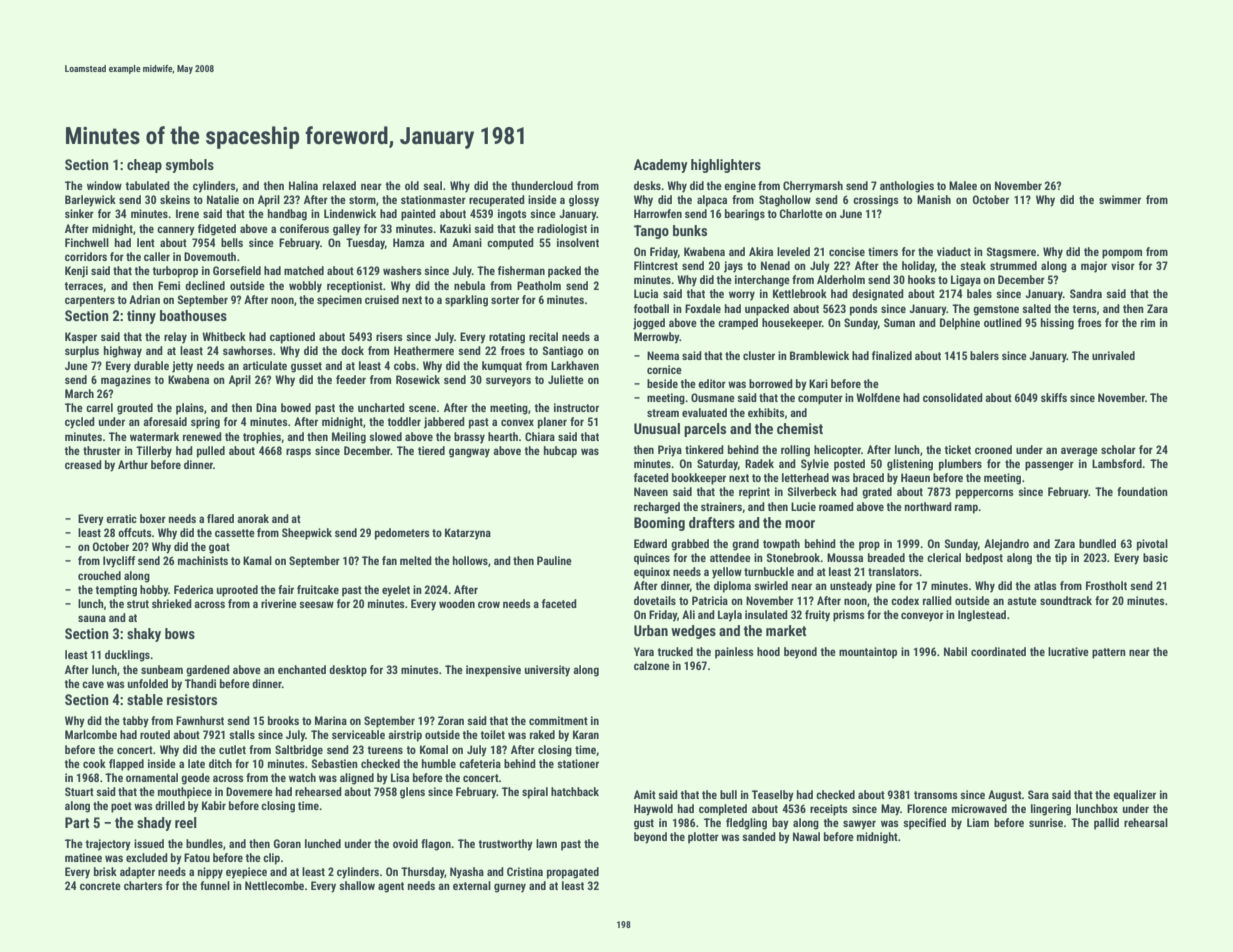 Image resolution: width=1233 pixels, height=952 pixels. I want to click on sanded, so click(759, 836).
